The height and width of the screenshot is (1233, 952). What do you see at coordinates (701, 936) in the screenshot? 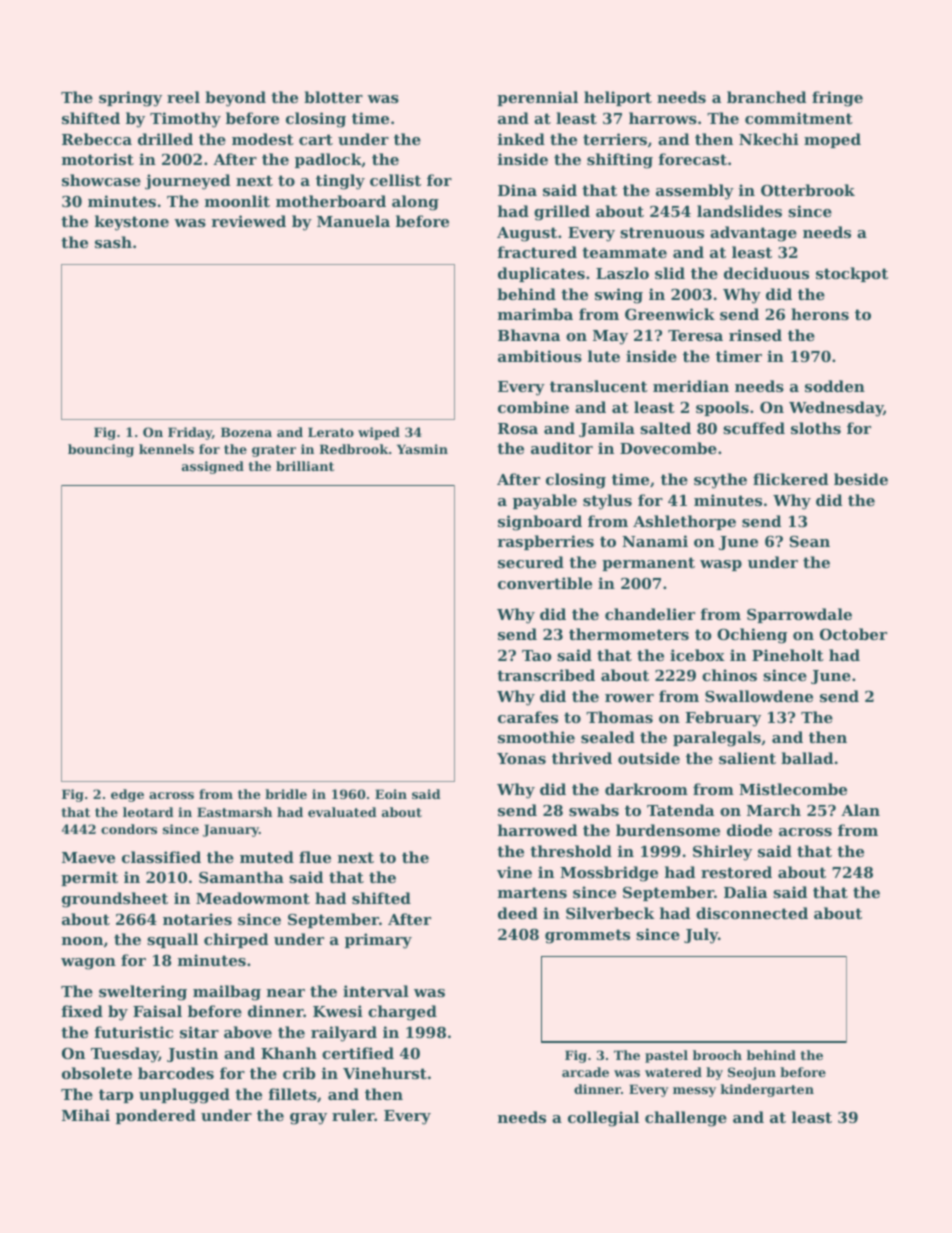
I see `July` at bounding box center [701, 936].
